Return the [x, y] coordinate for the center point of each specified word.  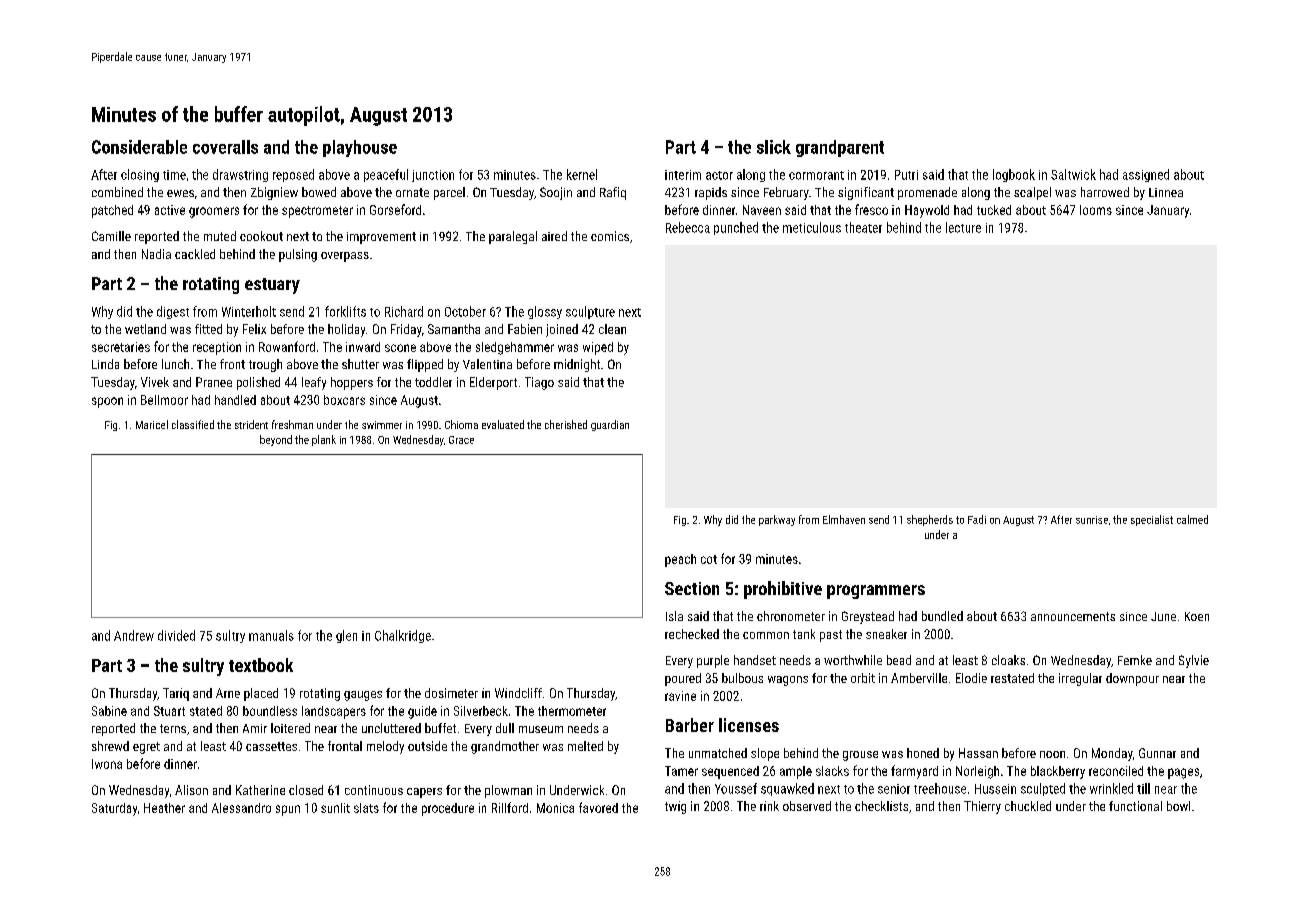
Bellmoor [164, 400]
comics [610, 236]
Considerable [139, 147]
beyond [276, 440]
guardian [610, 425]
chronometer [791, 616]
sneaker [886, 634]
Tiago [539, 383]
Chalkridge [403, 636]
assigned [1146, 175]
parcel [449, 193]
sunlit [335, 808]
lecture [963, 227]
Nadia [156, 254]
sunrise [1092, 520]
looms [1096, 210]
